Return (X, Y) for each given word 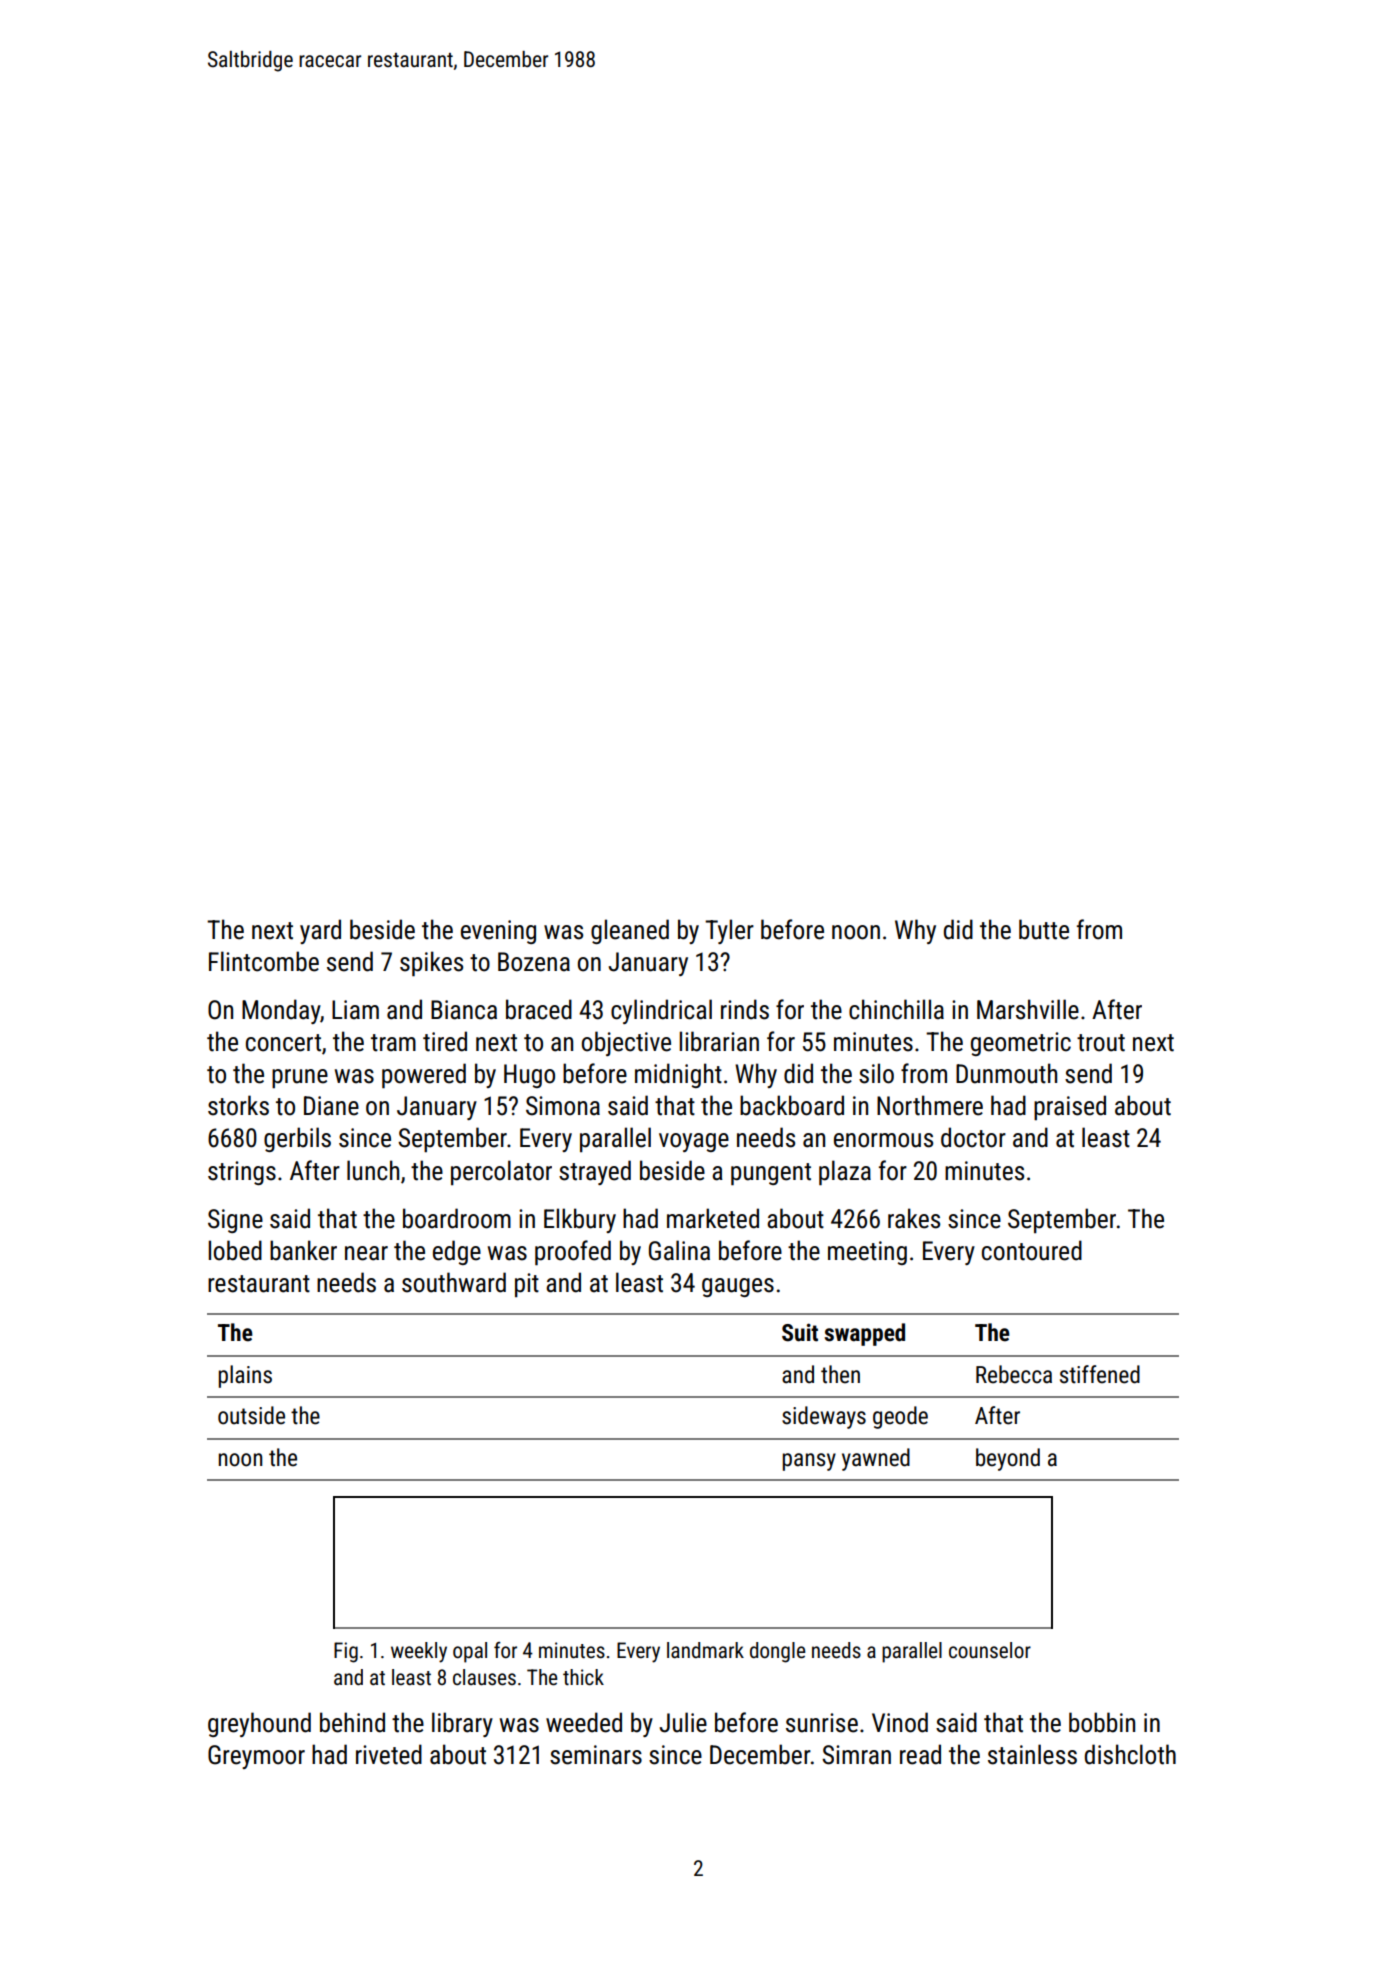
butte (1044, 929)
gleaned (630, 931)
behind (352, 1722)
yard (320, 931)
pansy (809, 1462)
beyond (1008, 1459)
